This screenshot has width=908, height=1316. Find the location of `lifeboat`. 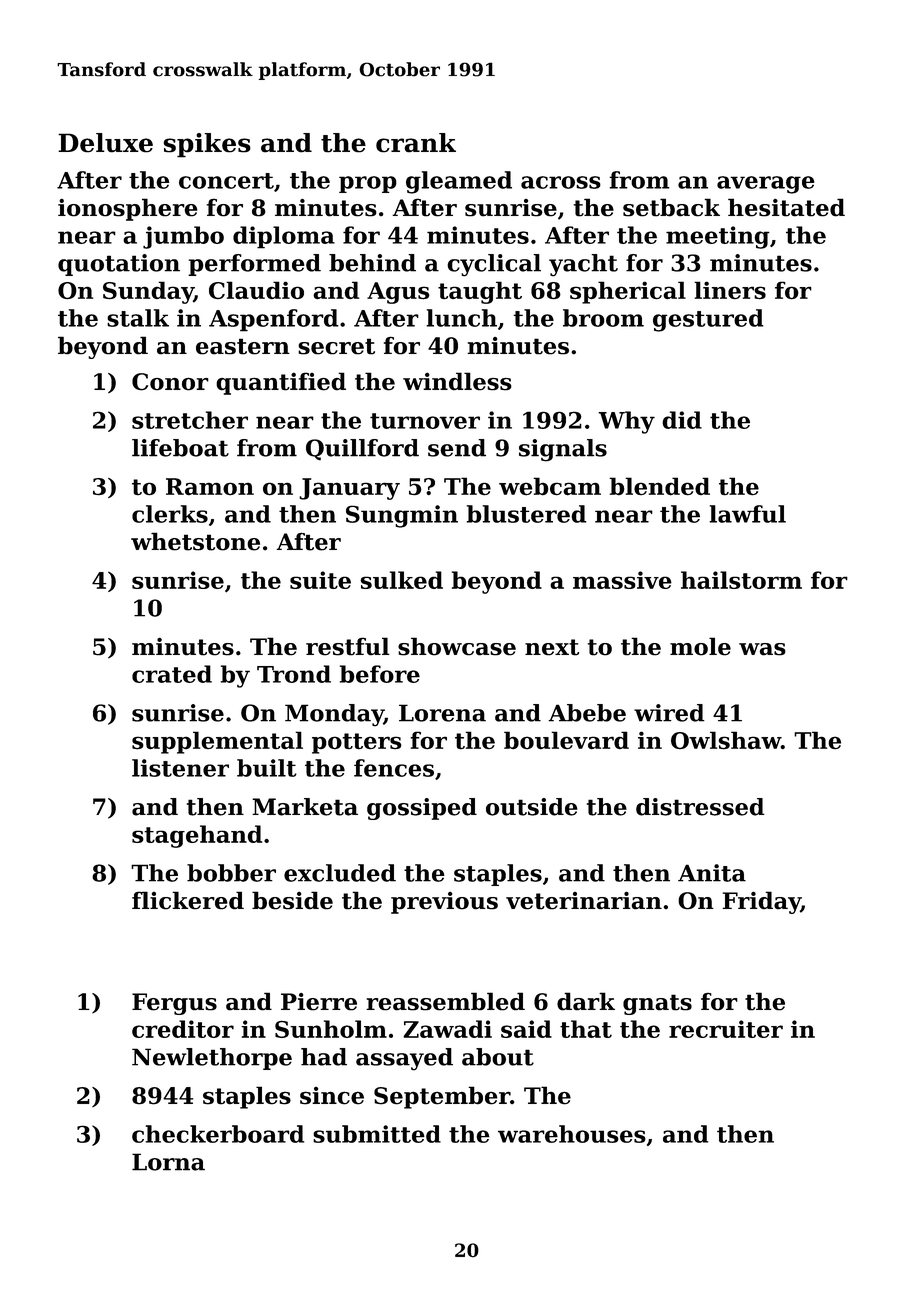

lifeboat is located at coordinates (180, 448).
